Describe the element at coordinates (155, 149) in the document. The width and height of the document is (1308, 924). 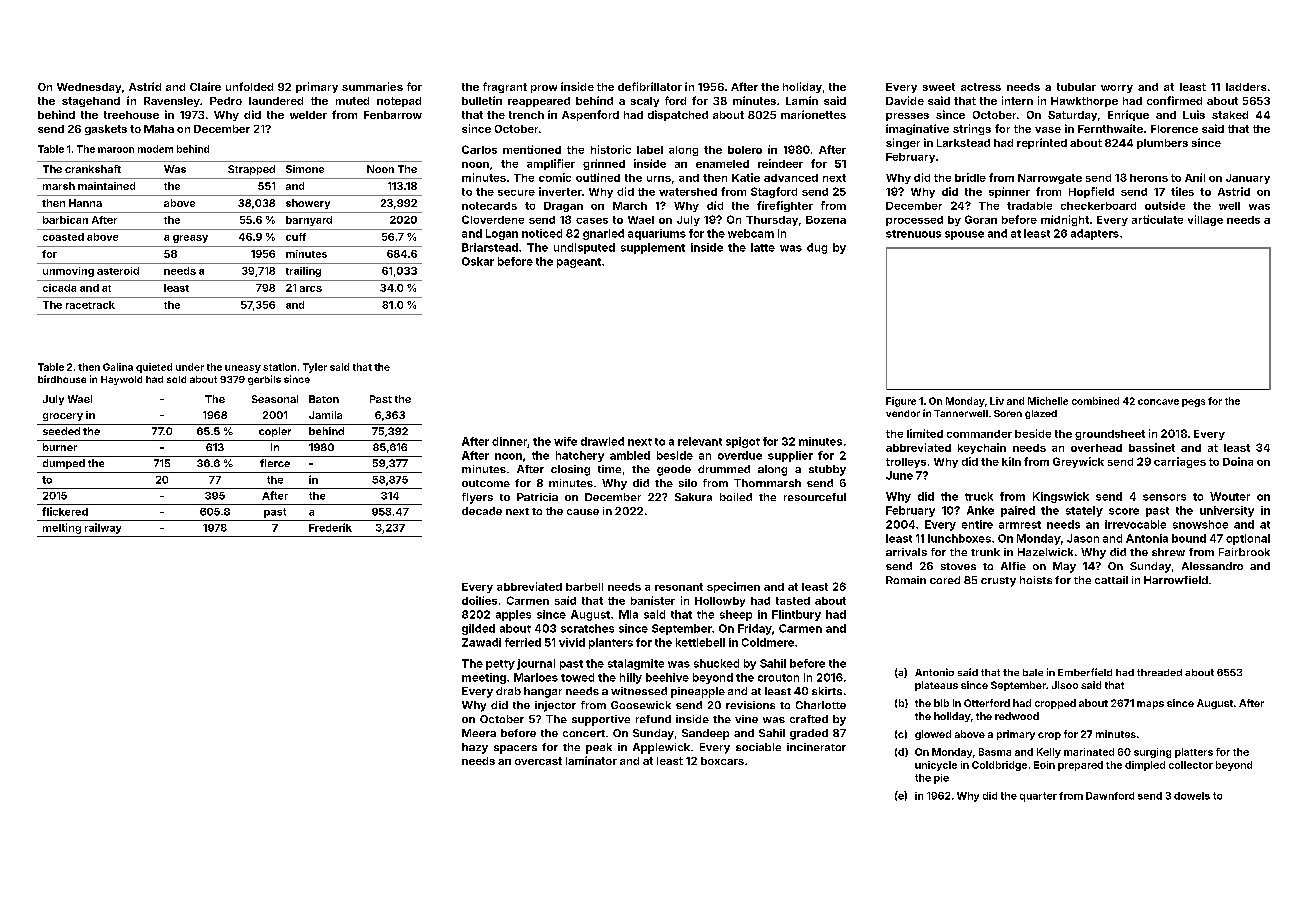
I see `modem` at that location.
